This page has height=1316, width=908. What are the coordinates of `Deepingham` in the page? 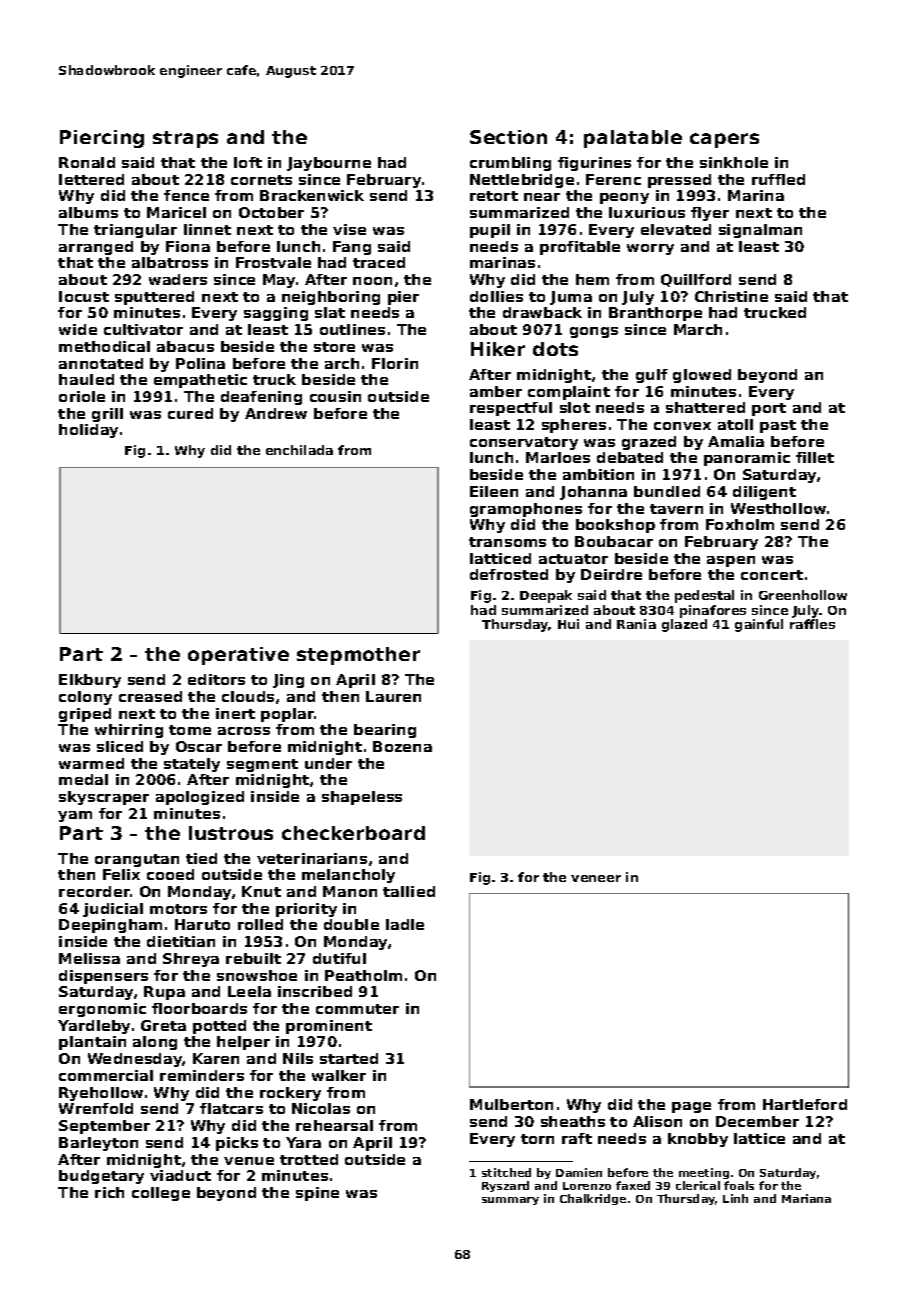 It's located at (110, 926).
